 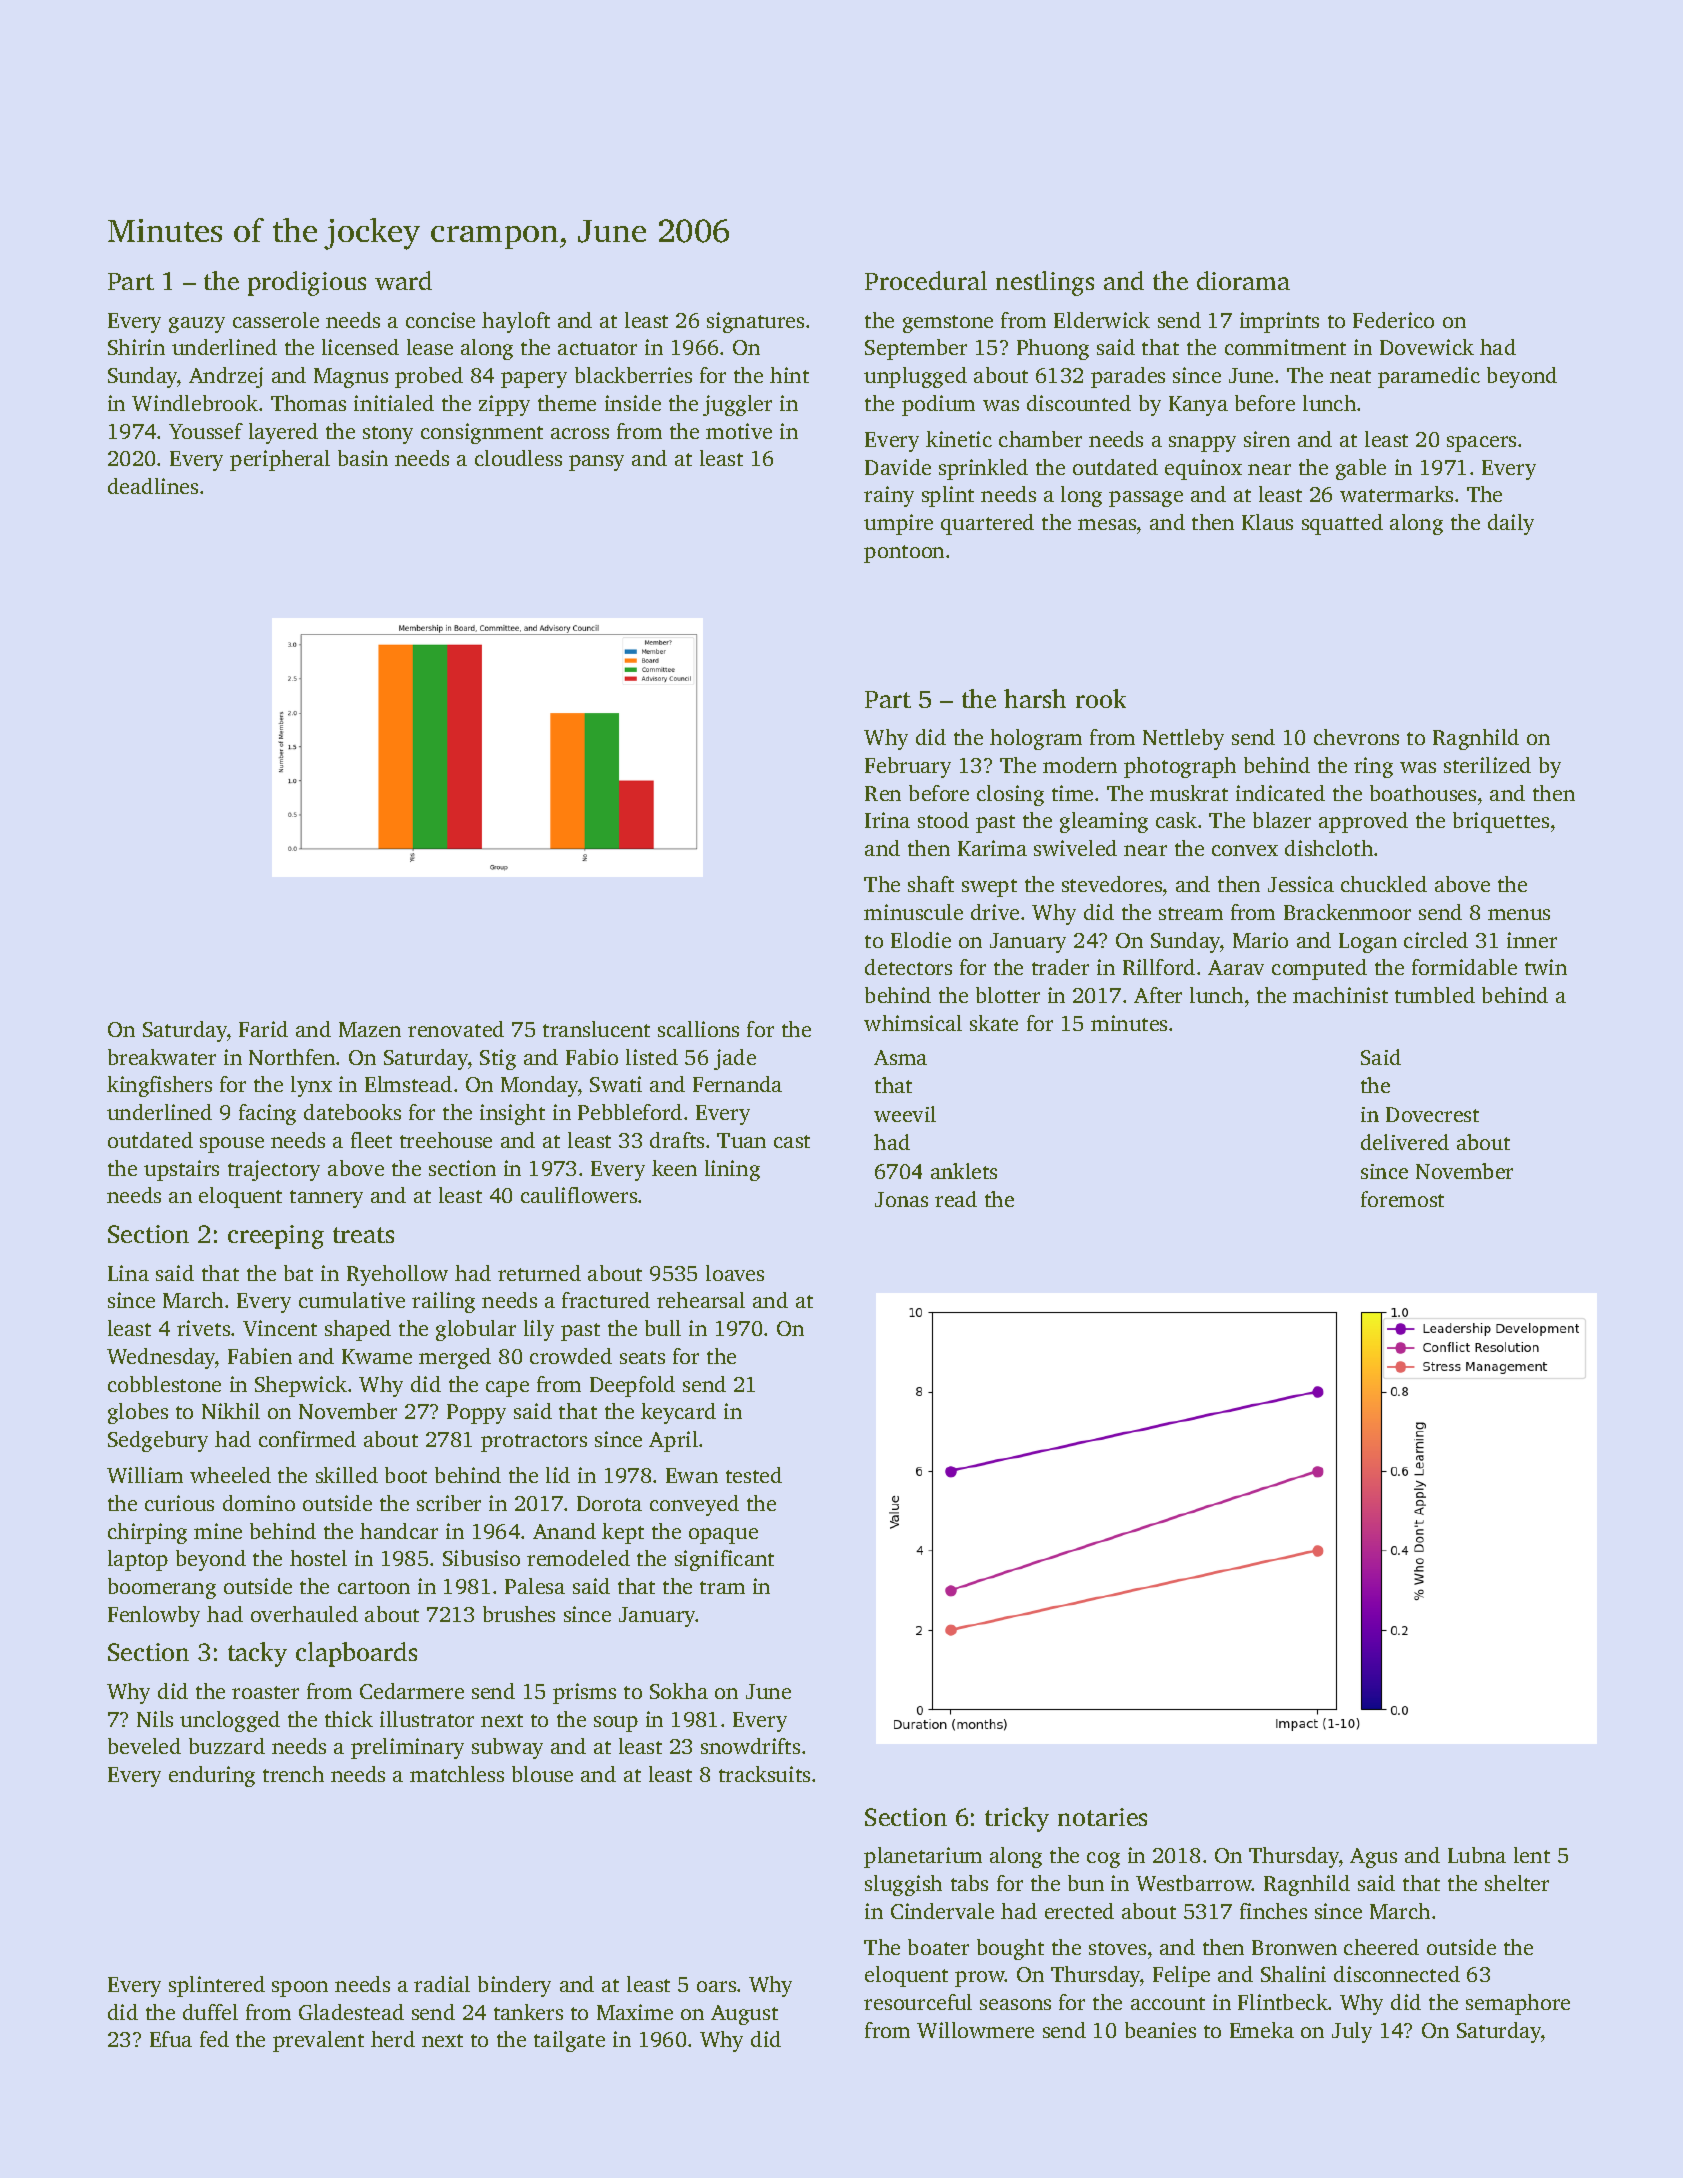 I want to click on foremost, so click(x=1402, y=1199).
